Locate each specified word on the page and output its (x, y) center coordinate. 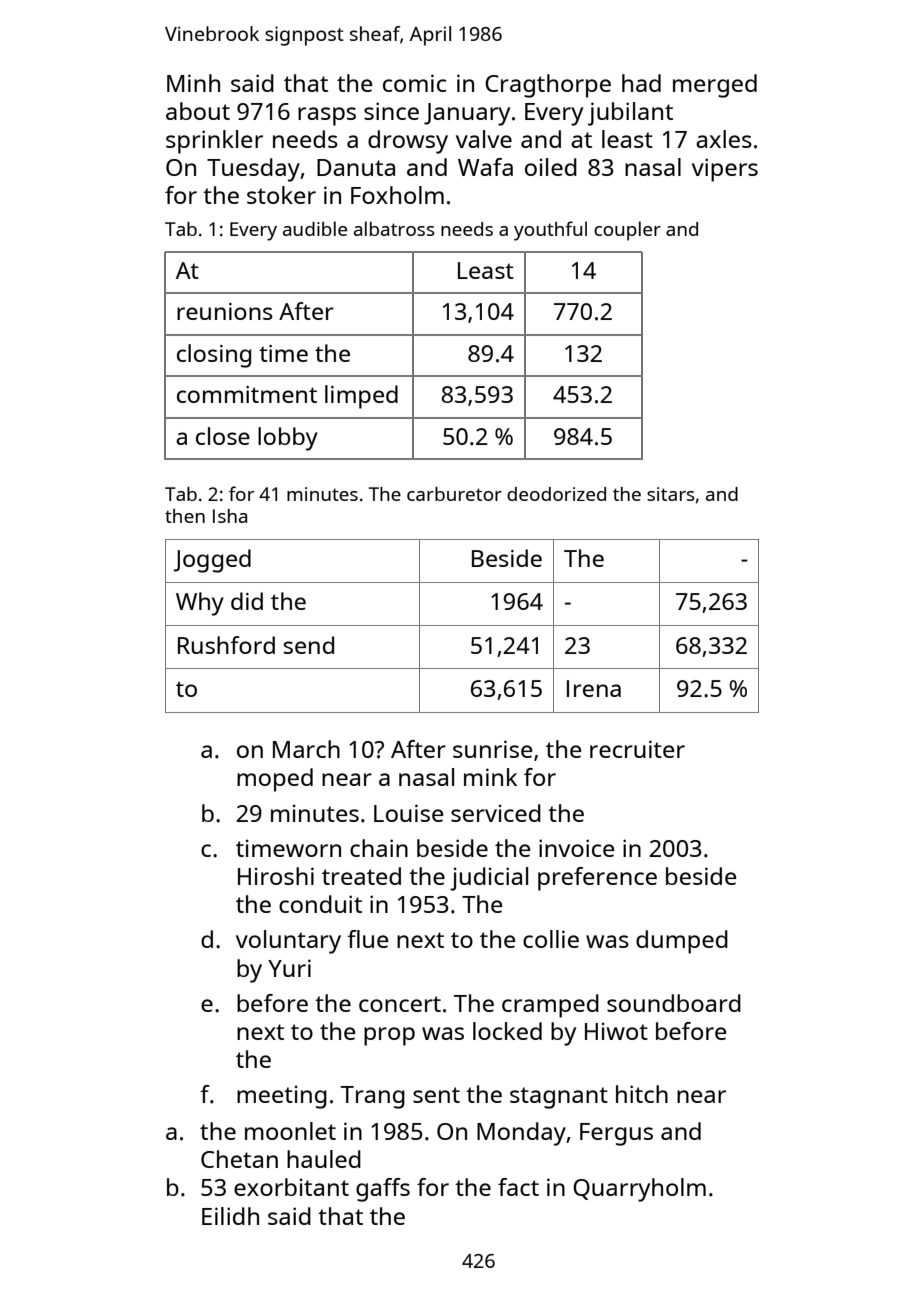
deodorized (556, 494)
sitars (671, 494)
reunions (225, 311)
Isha (230, 516)
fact (518, 1187)
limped (361, 397)
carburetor (454, 494)
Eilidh (230, 1216)
